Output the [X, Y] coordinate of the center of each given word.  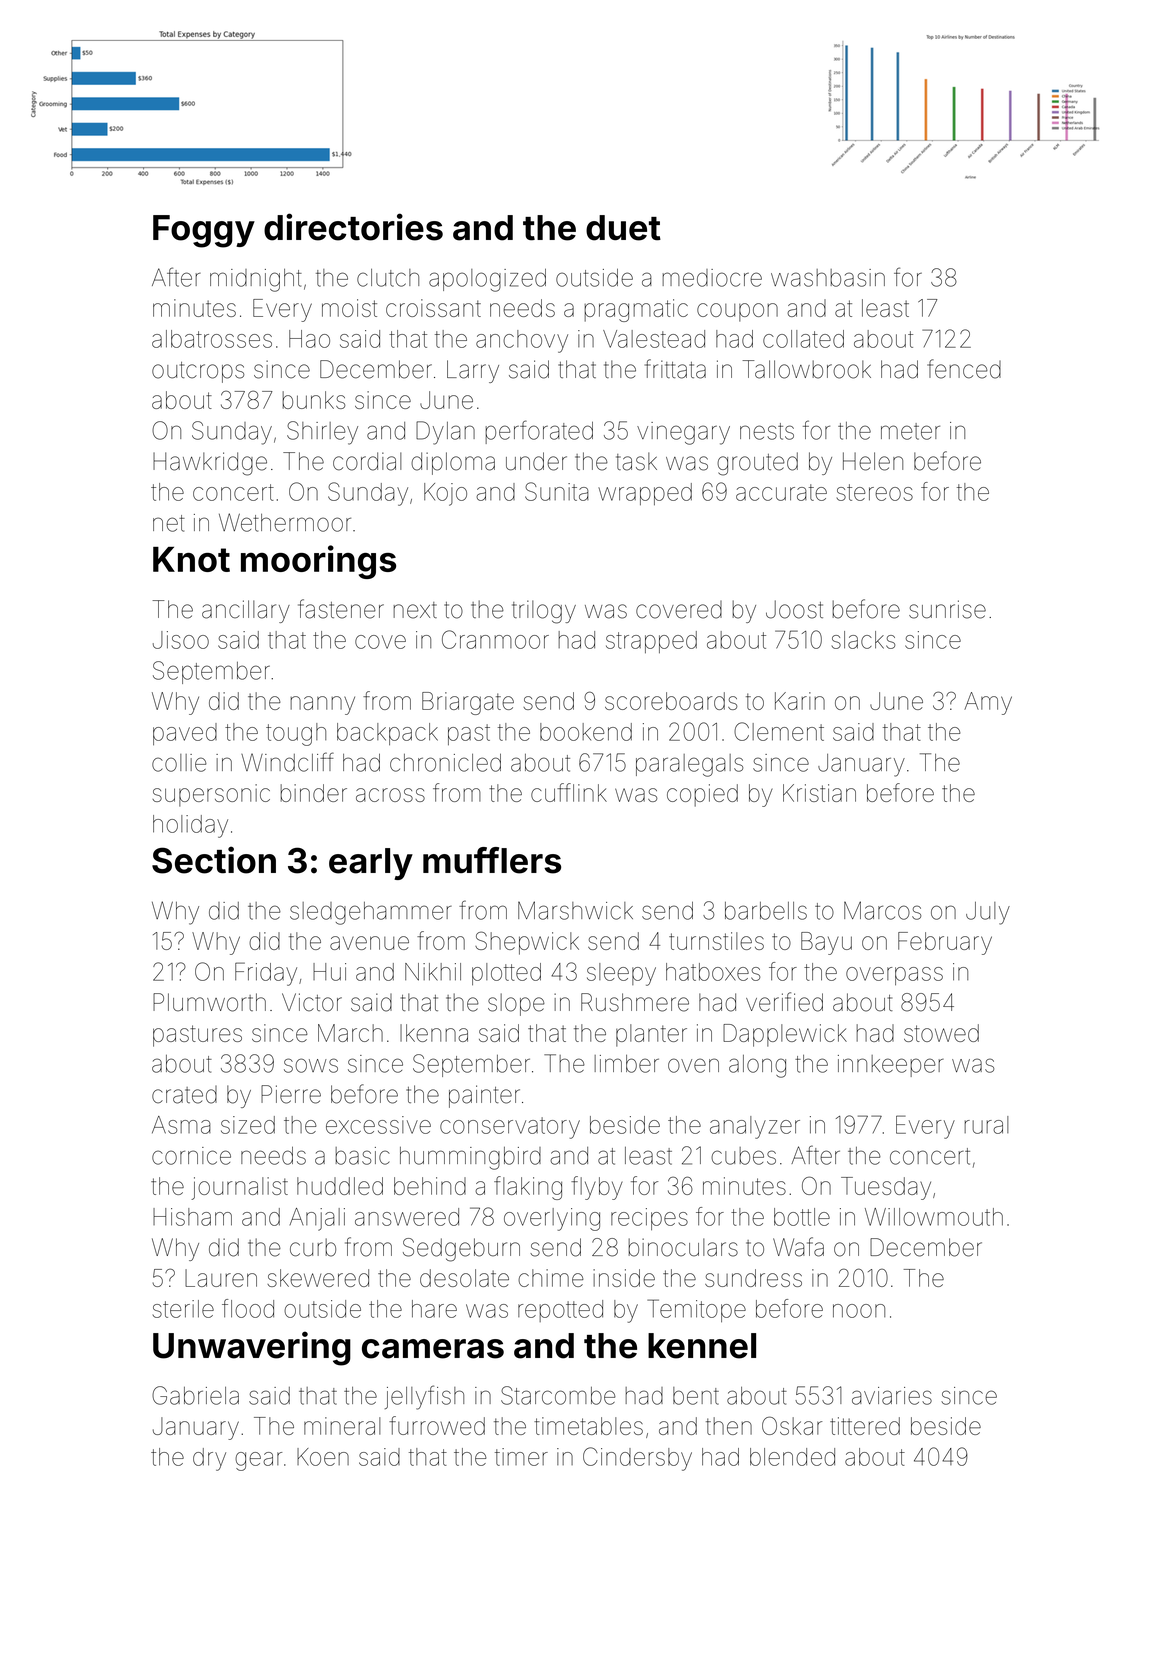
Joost [794, 609]
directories [353, 227]
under [536, 461]
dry [209, 1459]
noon [859, 1311]
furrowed [437, 1425]
